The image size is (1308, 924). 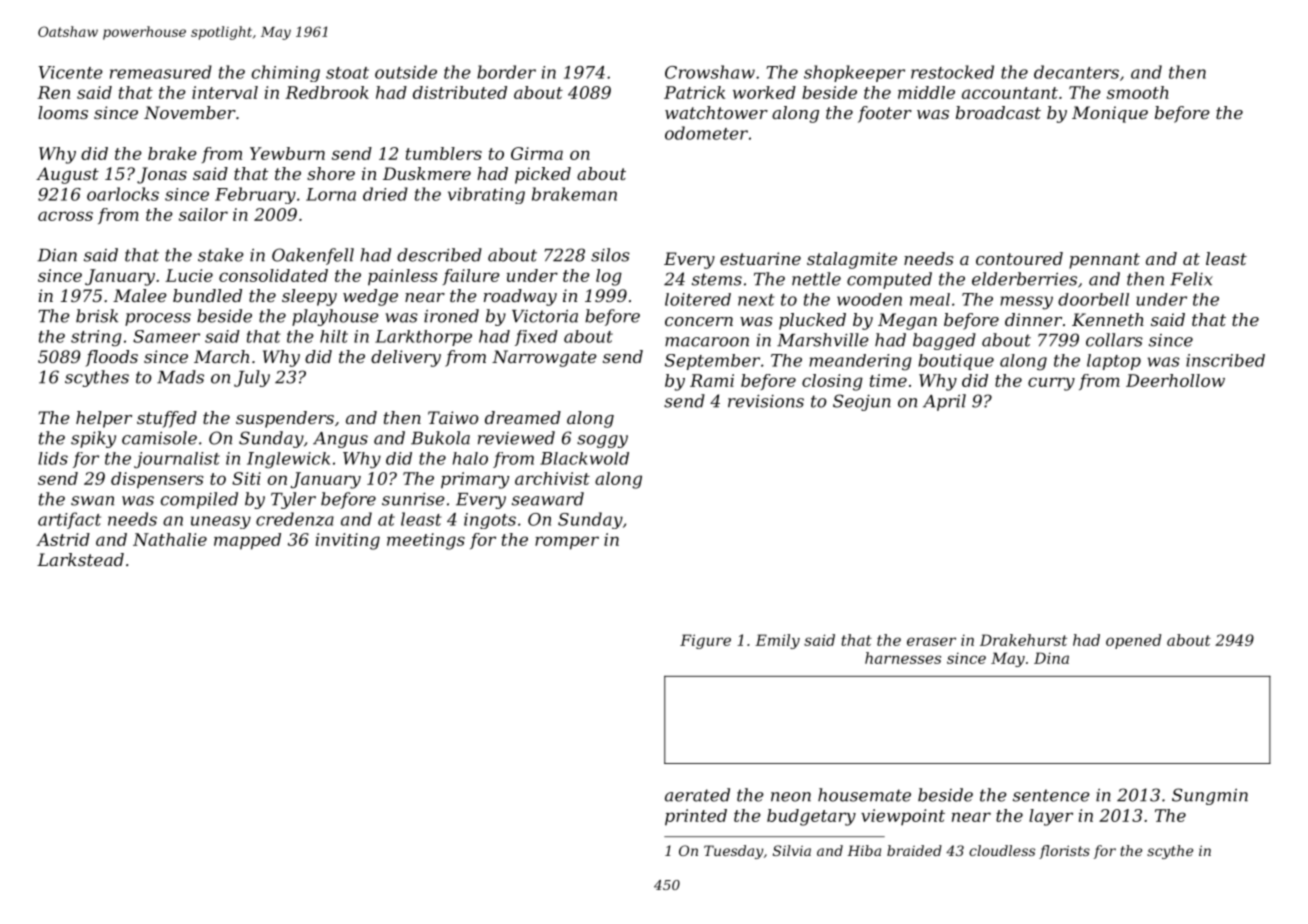 I want to click on Nathalie, so click(x=170, y=539).
